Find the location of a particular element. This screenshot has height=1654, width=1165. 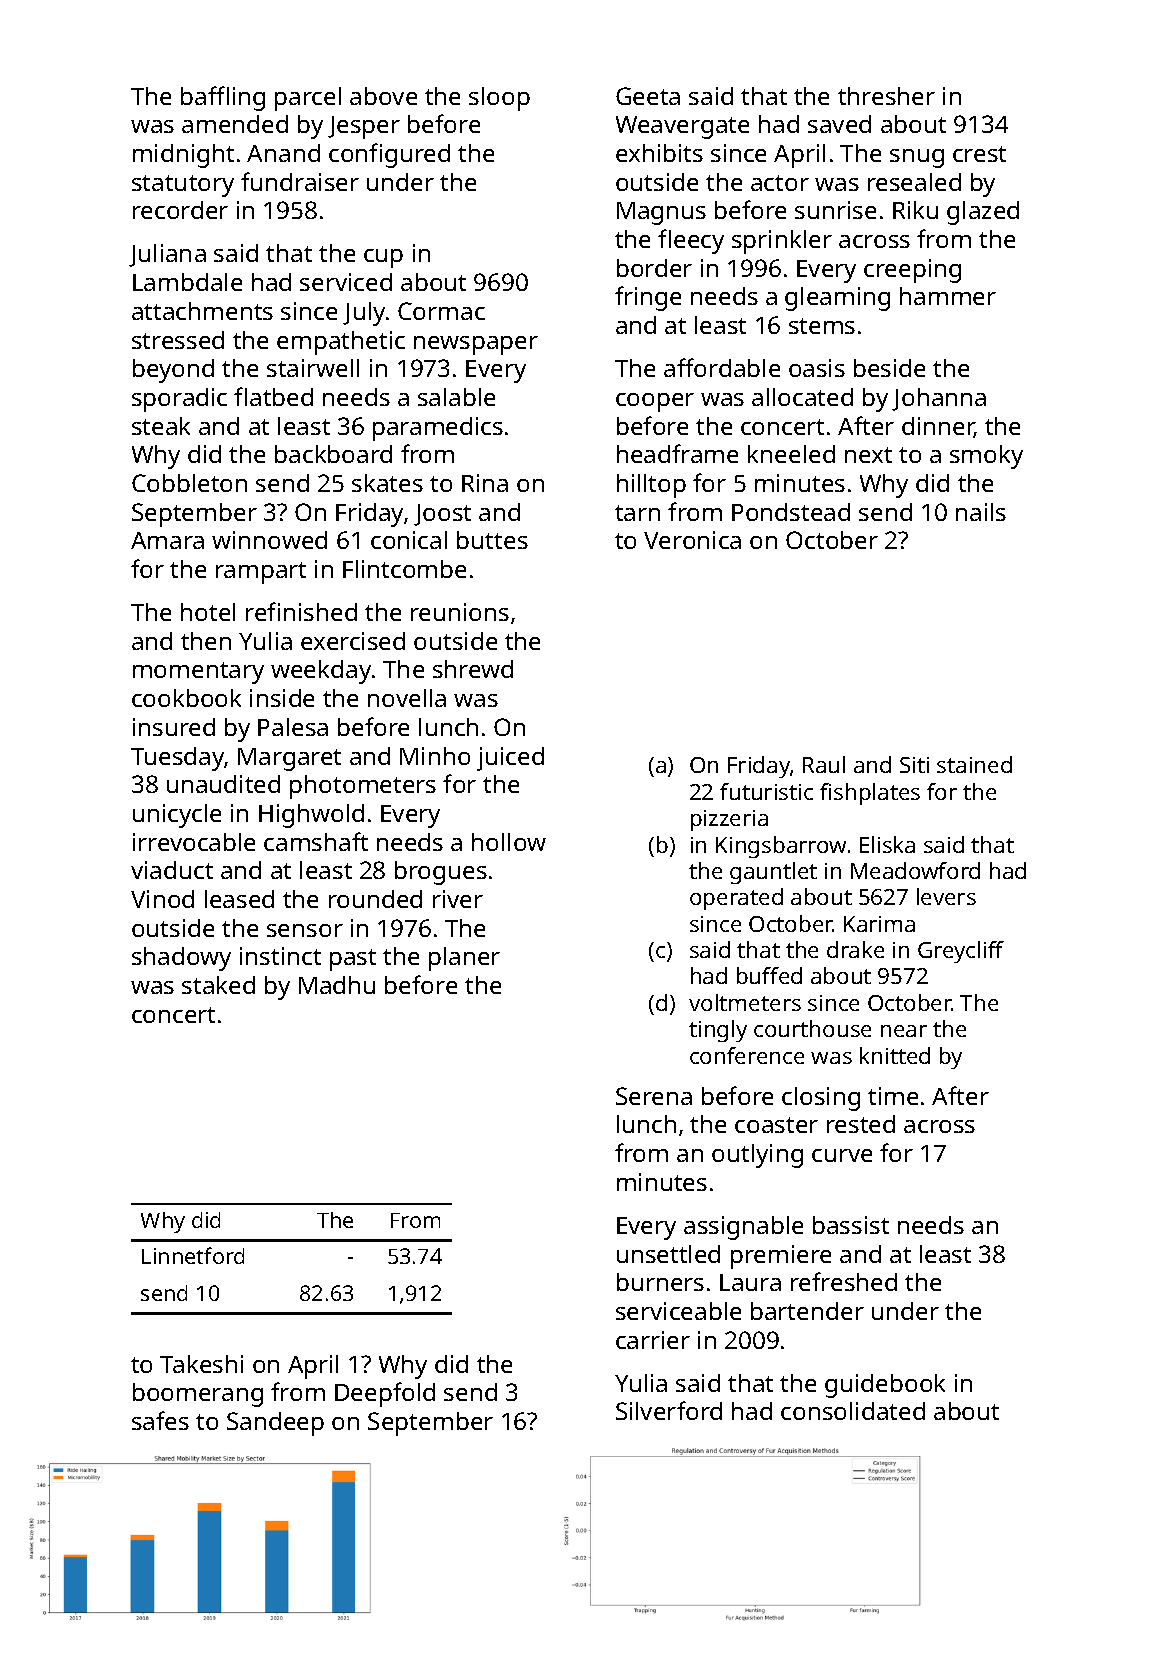

safes is located at coordinates (160, 1420).
